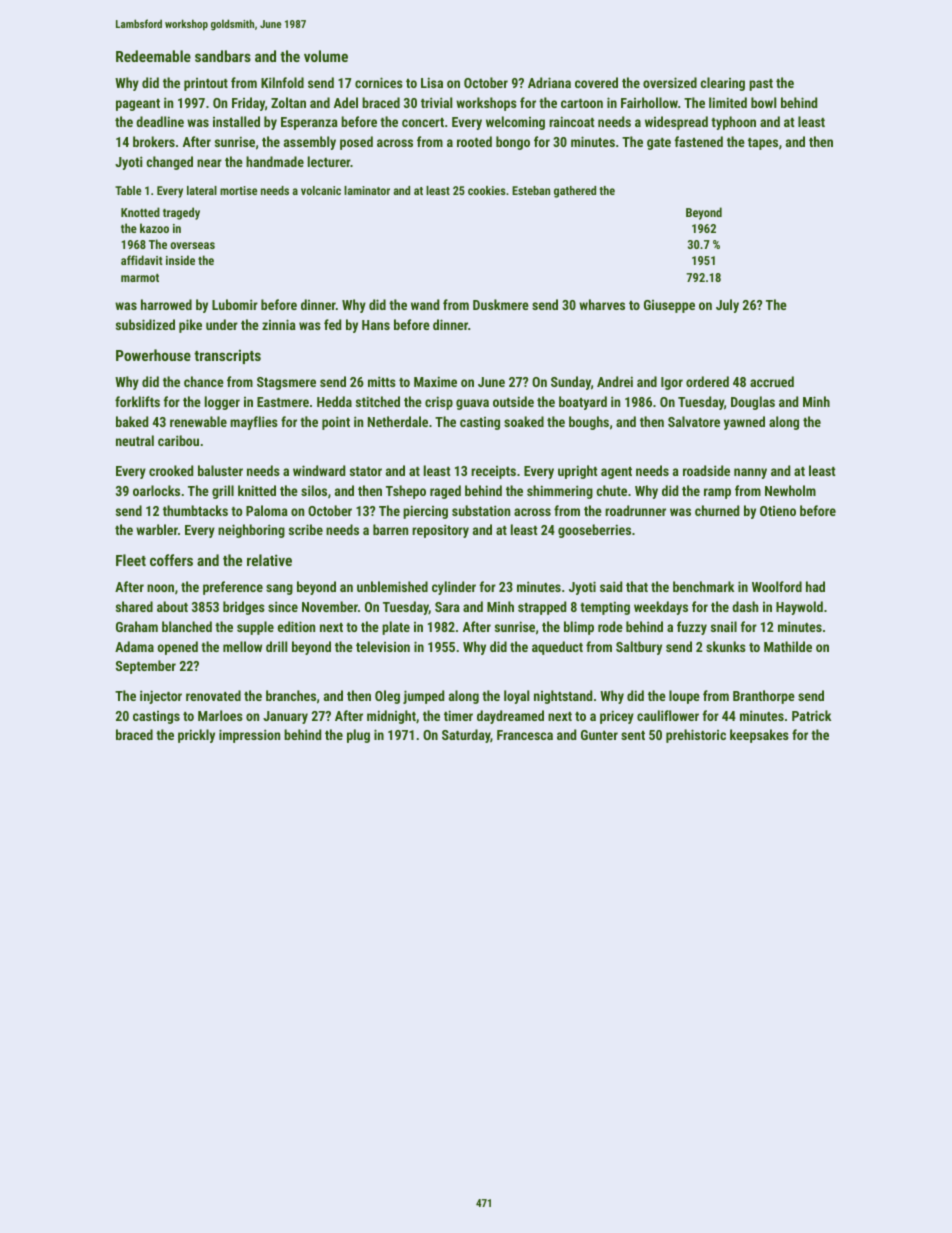 This image has height=1233, width=952. What do you see at coordinates (727, 306) in the image?
I see `July` at bounding box center [727, 306].
